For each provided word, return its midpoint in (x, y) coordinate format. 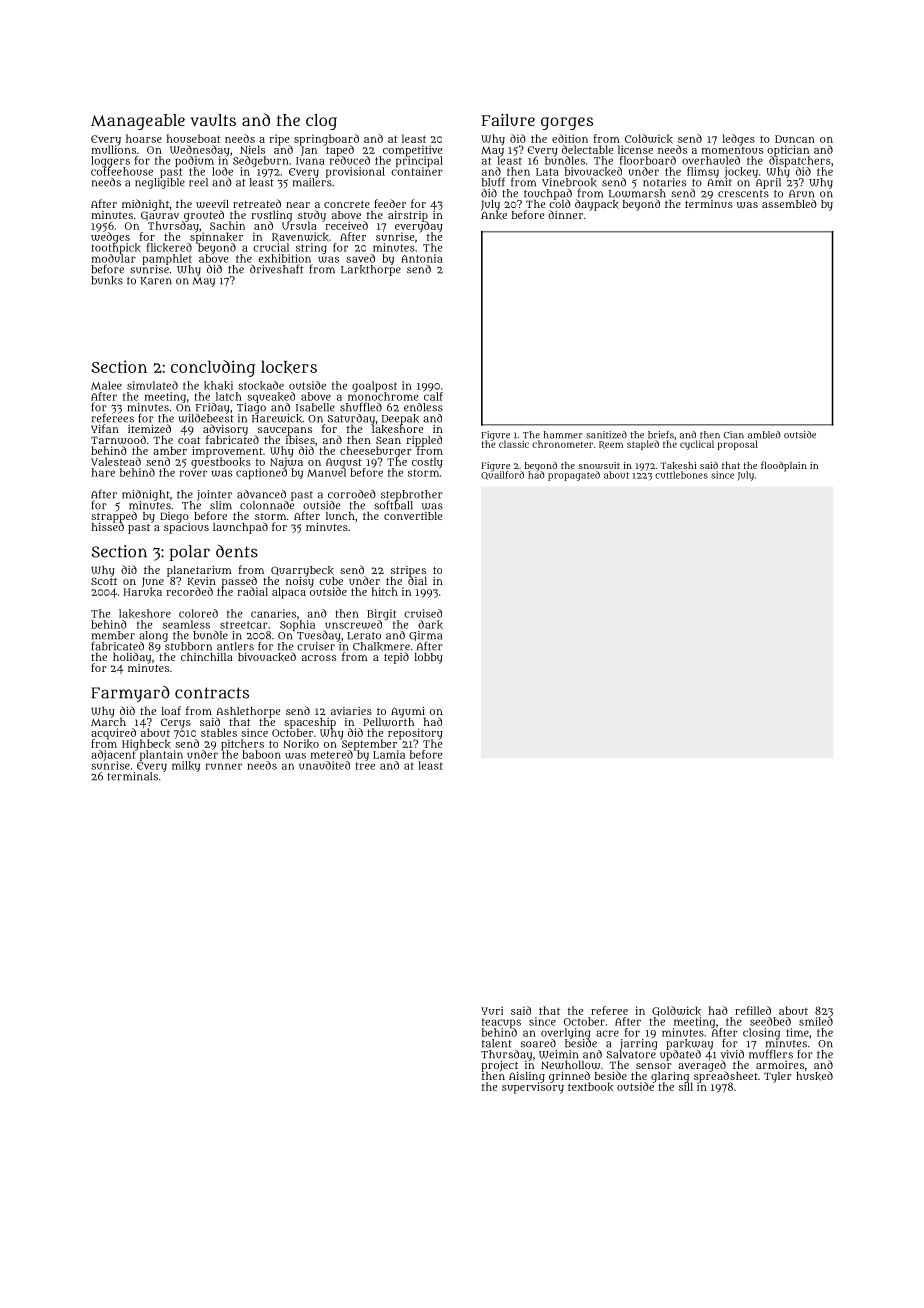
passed (239, 581)
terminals (132, 776)
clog (321, 122)
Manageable (138, 122)
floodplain (784, 466)
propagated (574, 476)
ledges (738, 140)
